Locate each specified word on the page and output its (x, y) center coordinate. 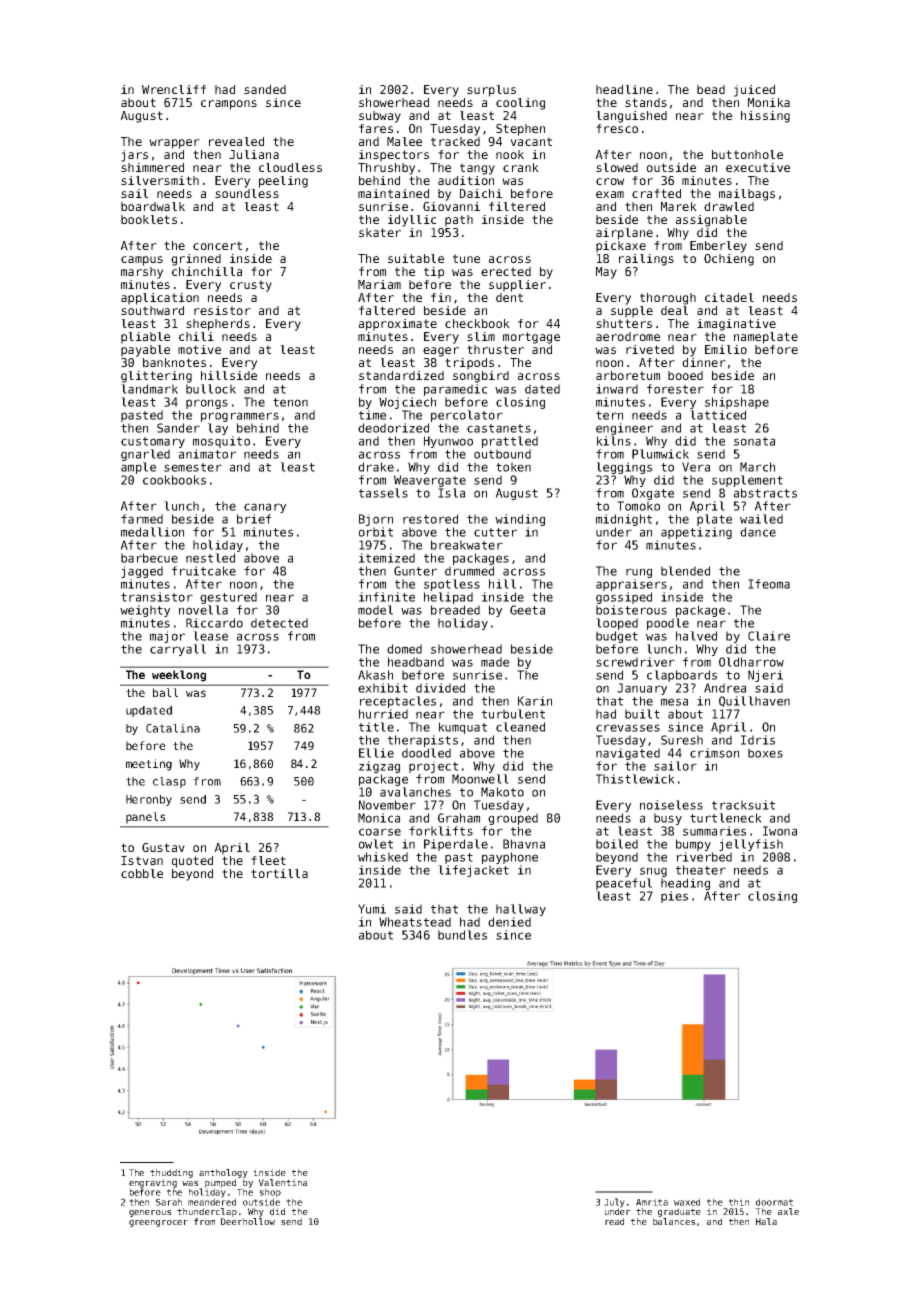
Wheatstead (415, 922)
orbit (376, 532)
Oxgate (653, 494)
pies (674, 897)
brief (254, 519)
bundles (462, 935)
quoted (192, 862)
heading (685, 884)
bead (711, 89)
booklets (149, 219)
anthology (223, 1173)
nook (510, 154)
